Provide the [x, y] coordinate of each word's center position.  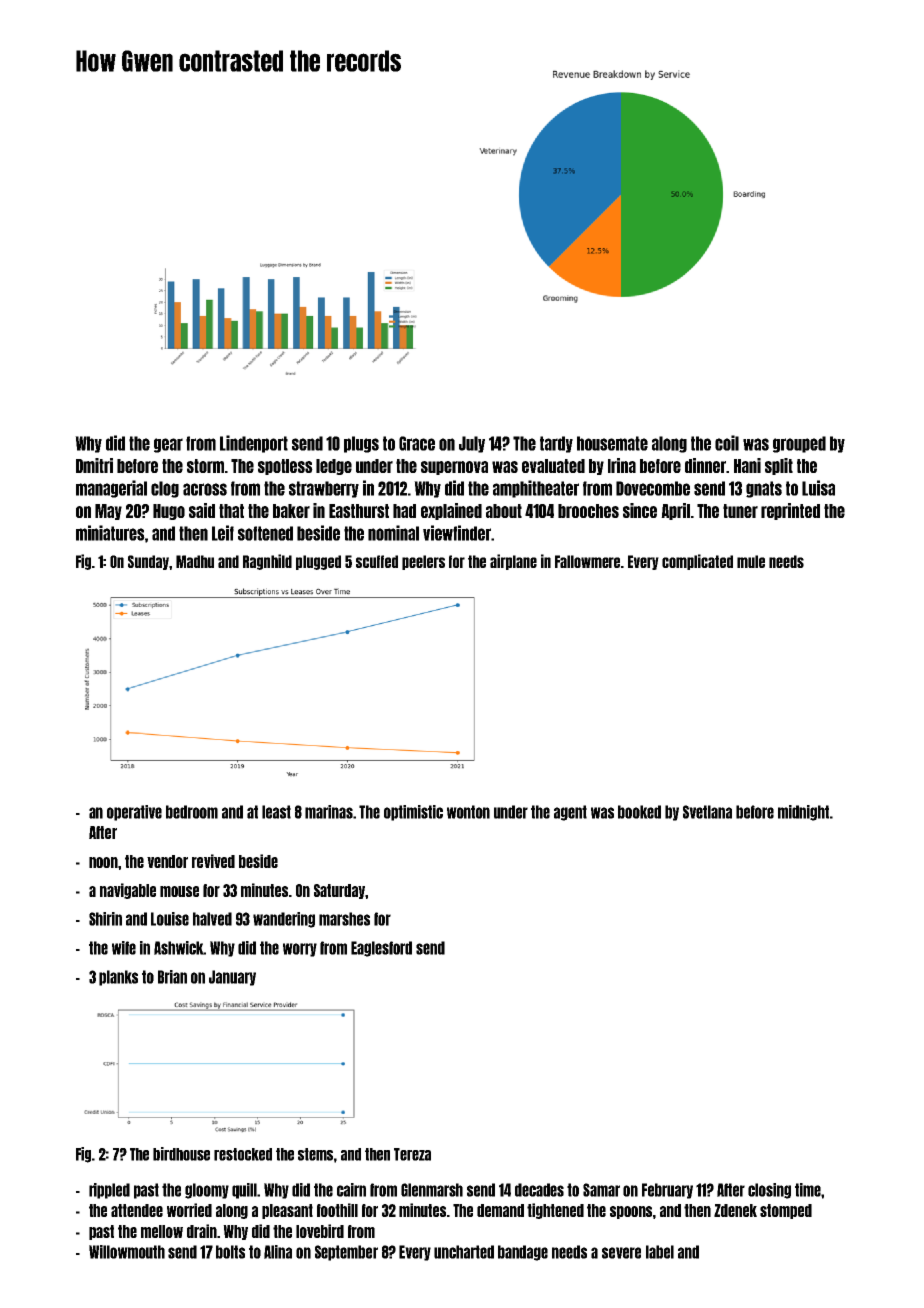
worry [300, 950]
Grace [417, 443]
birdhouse [181, 1154]
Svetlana [707, 812]
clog [165, 489]
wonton [468, 812]
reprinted [790, 511]
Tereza [412, 1154]
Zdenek [735, 1210]
